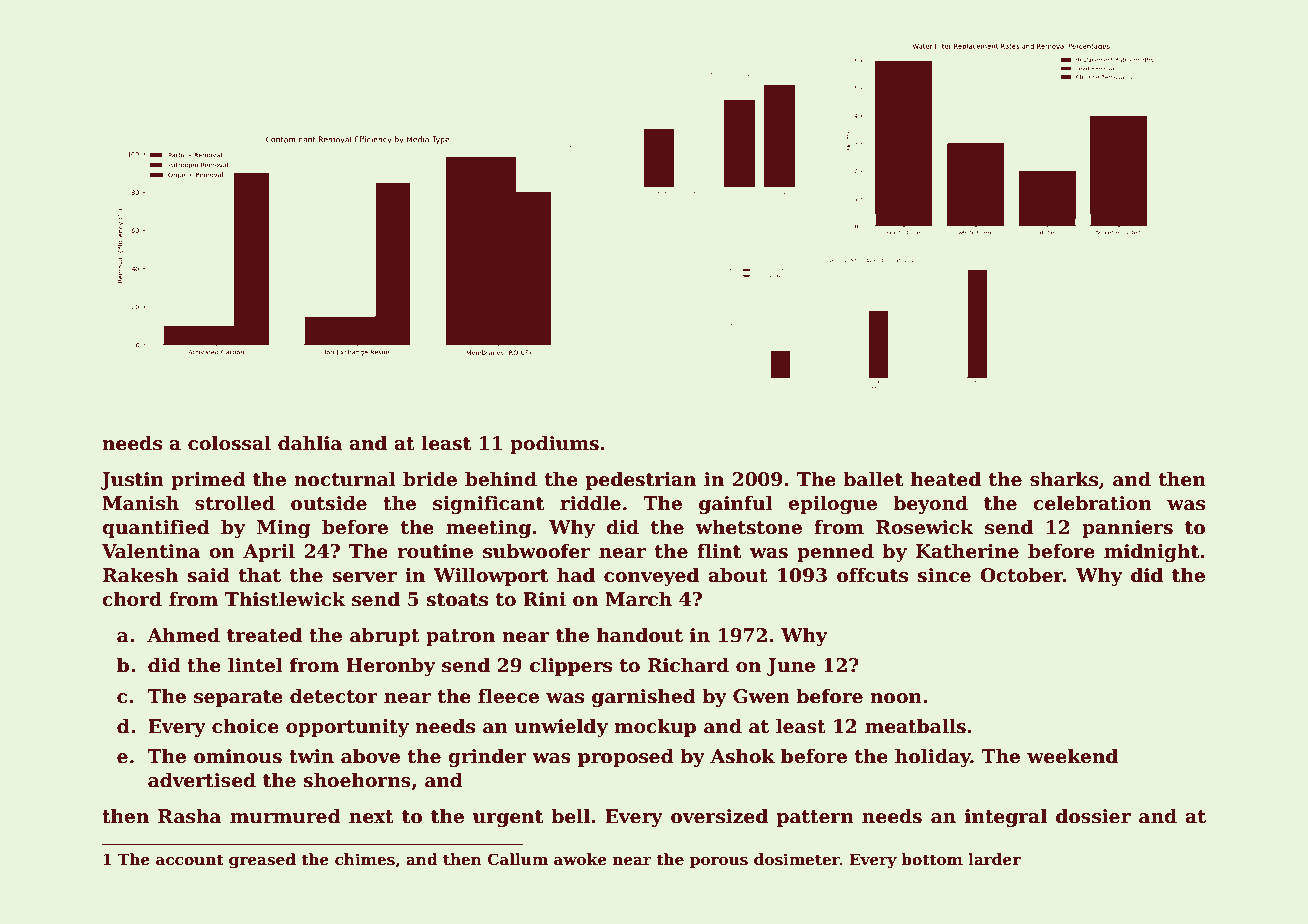 This document has width=1308, height=924. Describe the element at coordinates (626, 757) in the document. I see `proposed` at that location.
